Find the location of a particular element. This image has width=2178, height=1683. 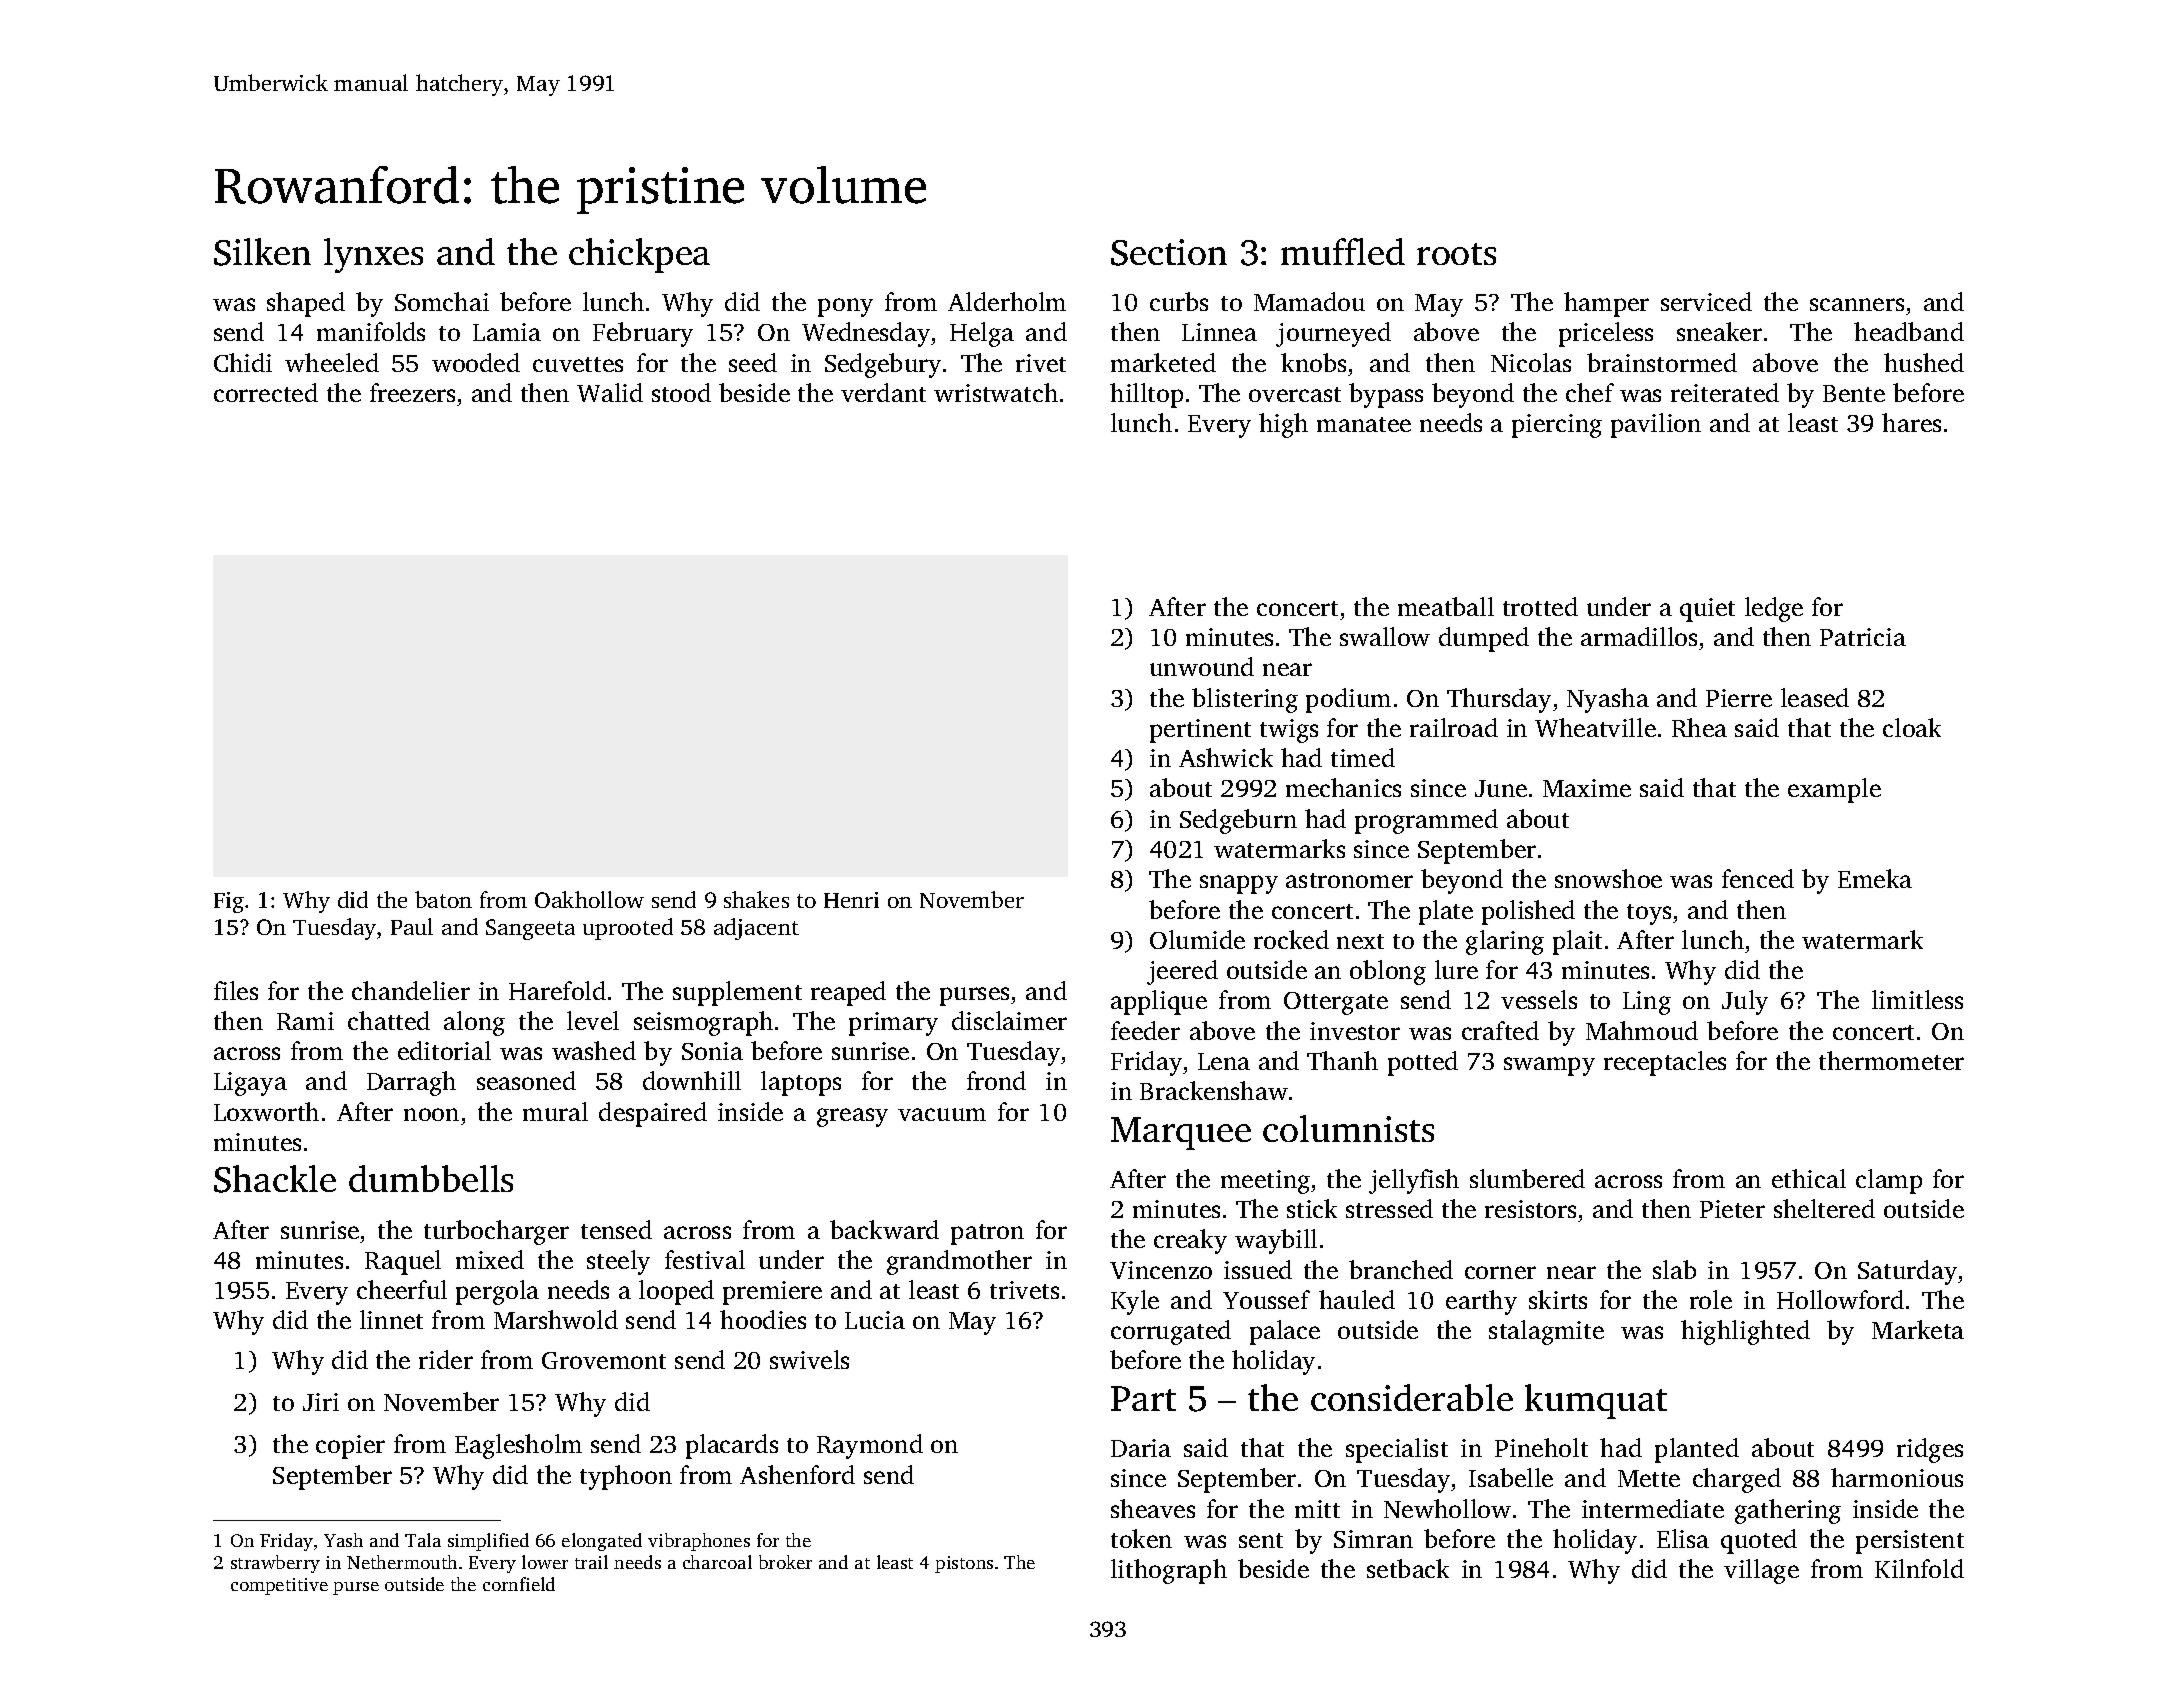

Lucia is located at coordinates (875, 1320).
